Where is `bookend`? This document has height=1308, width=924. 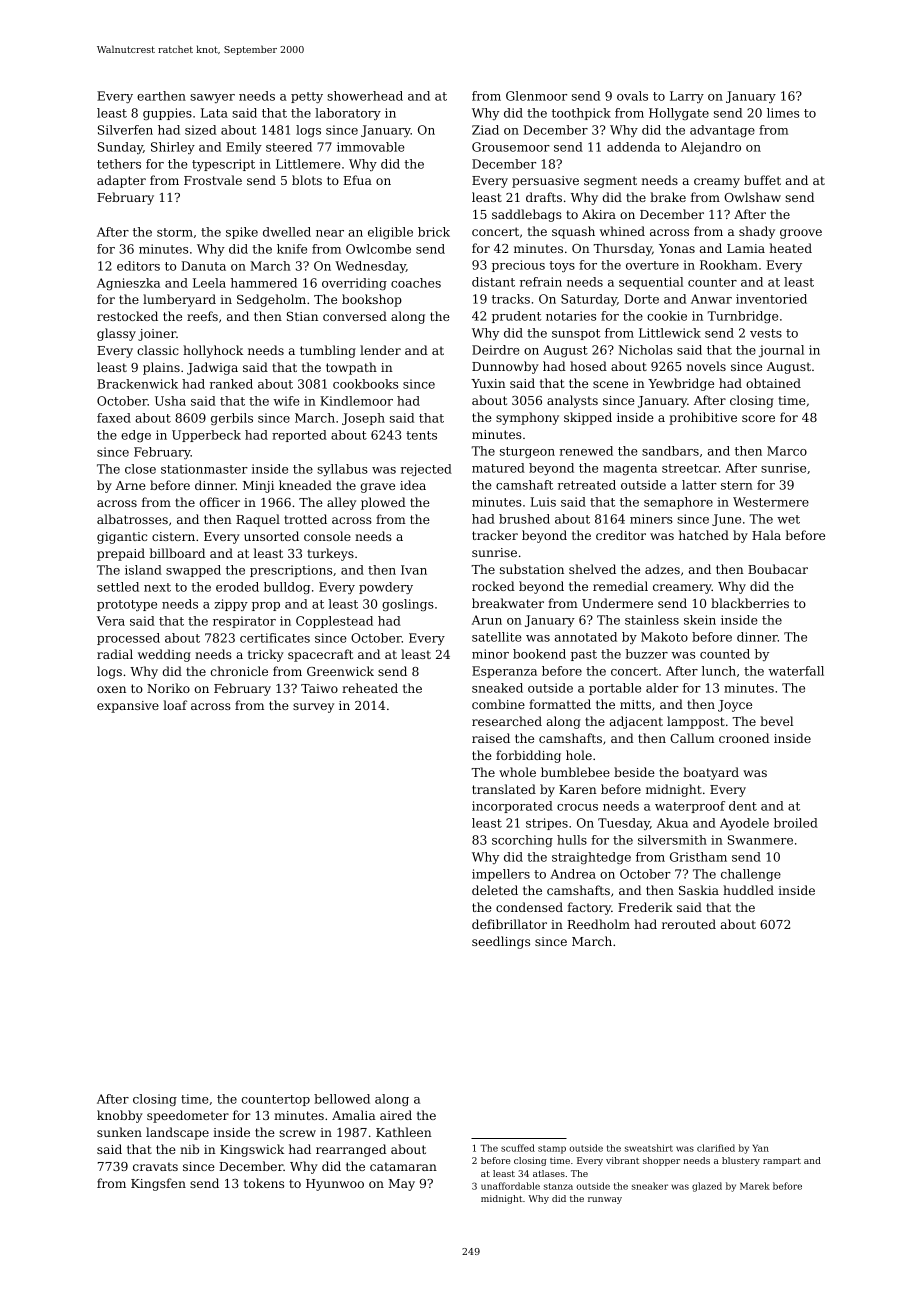
bookend is located at coordinates (539, 654).
